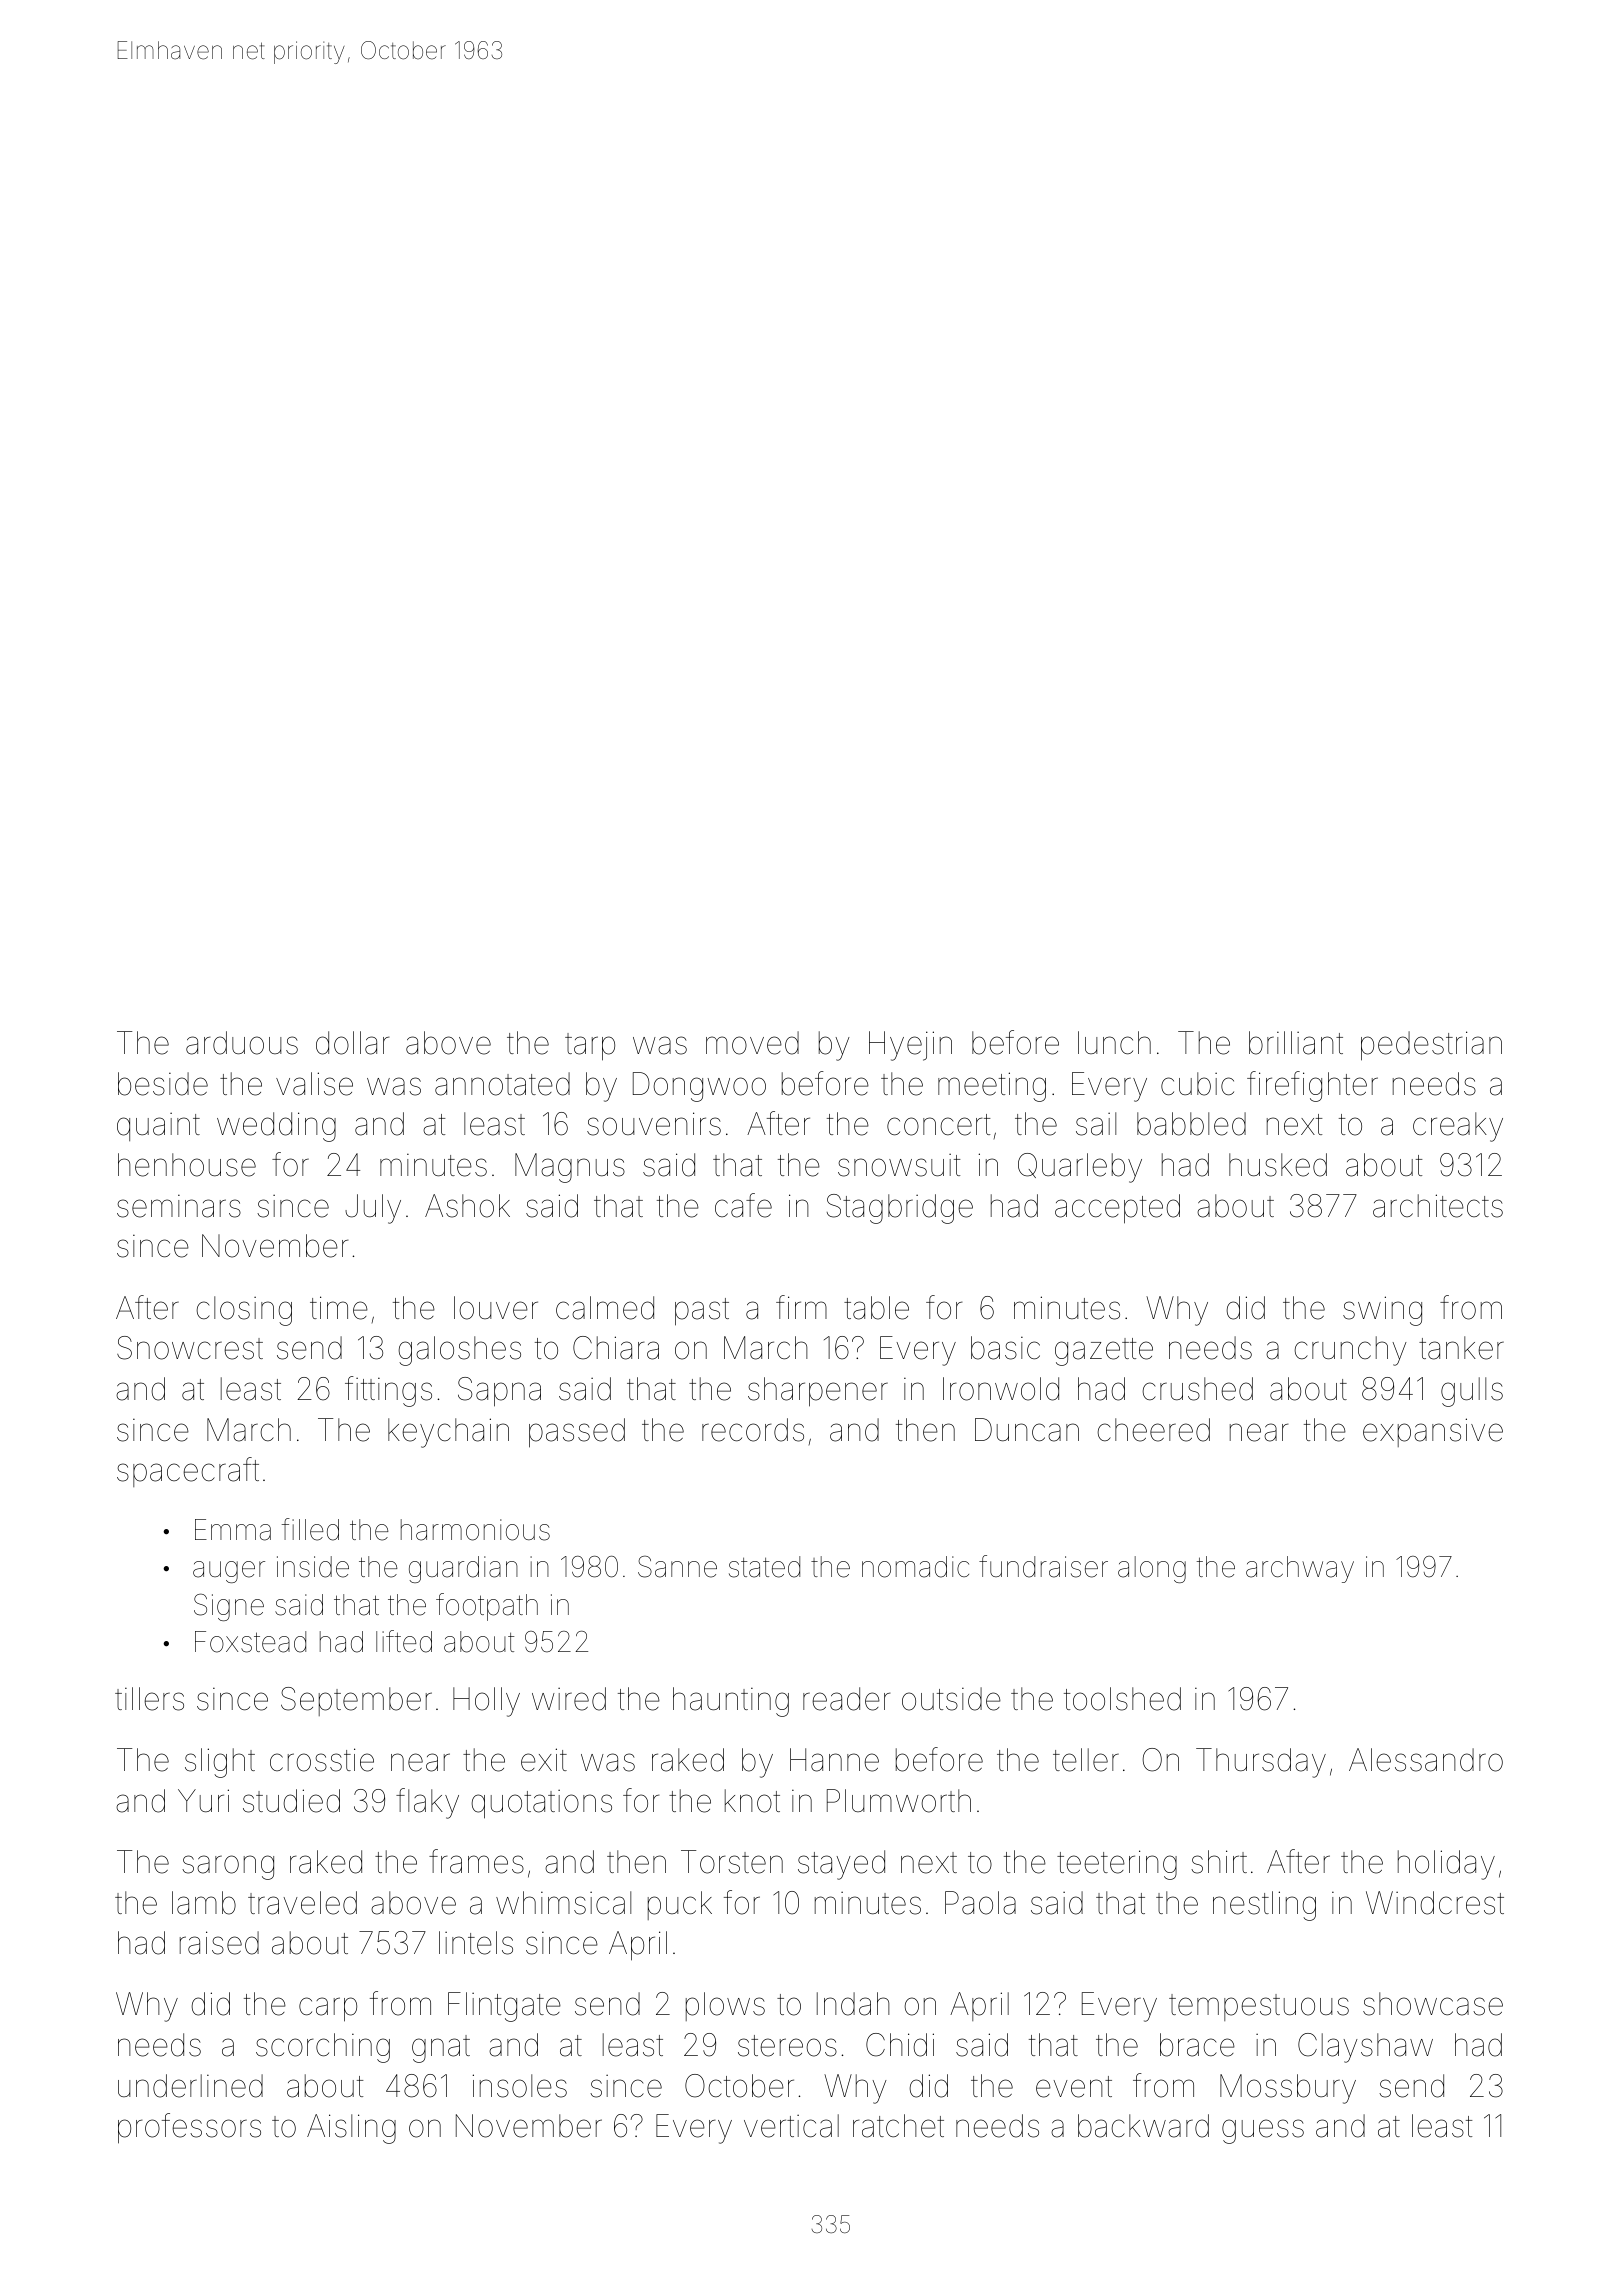 Image resolution: width=1620 pixels, height=2292 pixels. What do you see at coordinates (1197, 2045) in the screenshot?
I see `brace` at bounding box center [1197, 2045].
